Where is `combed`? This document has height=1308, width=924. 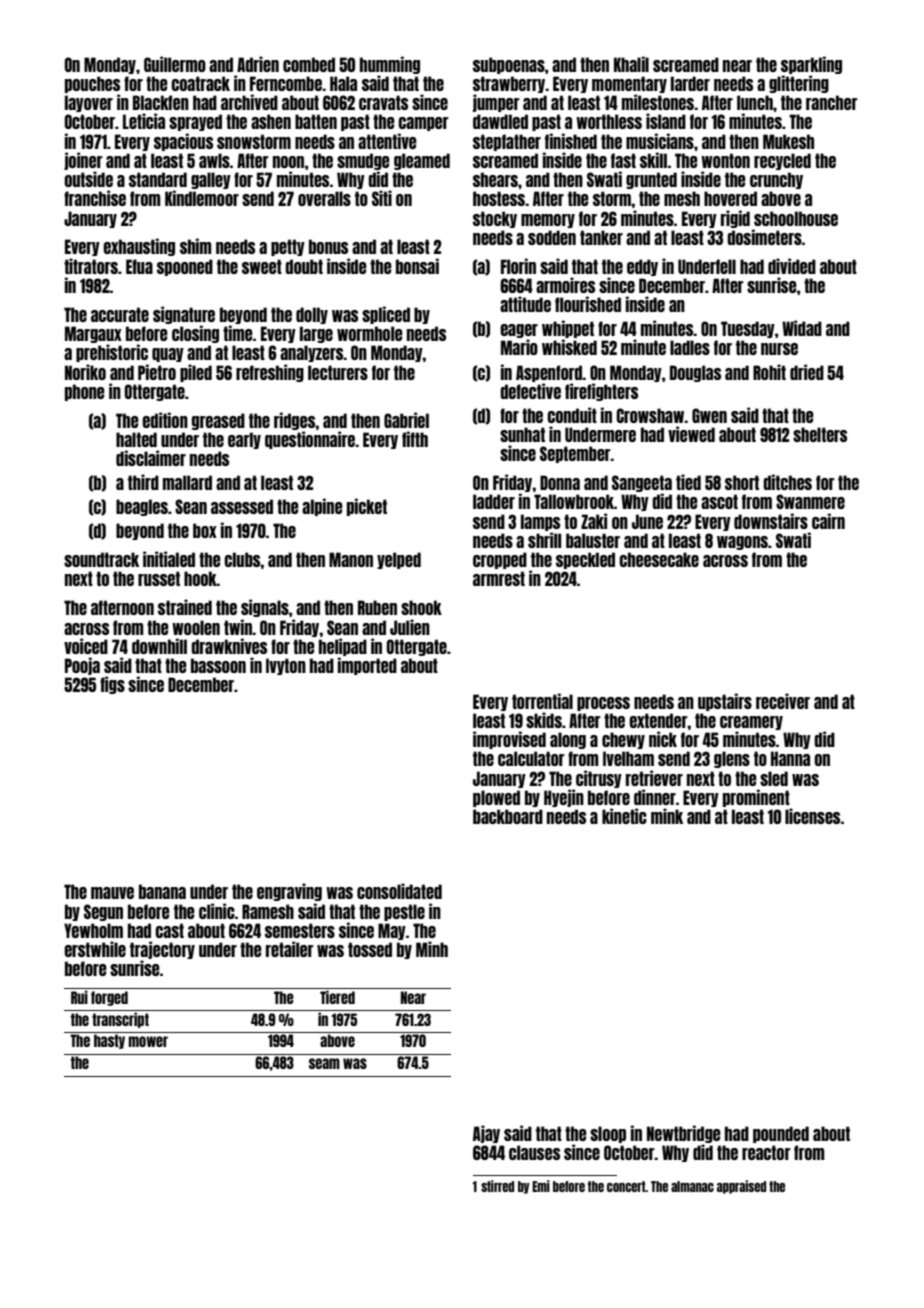 combed is located at coordinates (309, 64).
